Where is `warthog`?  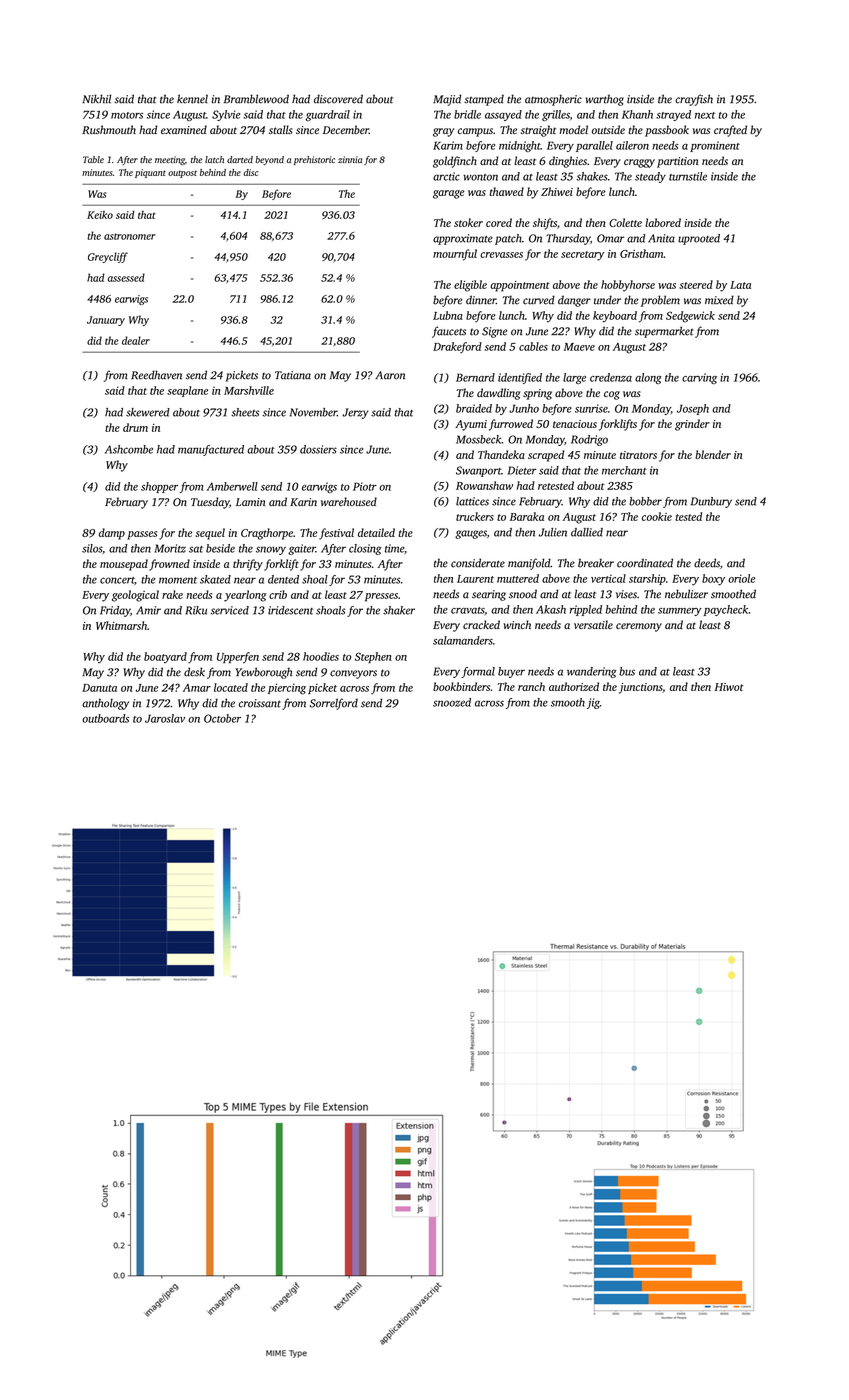 warthog is located at coordinates (605, 100).
